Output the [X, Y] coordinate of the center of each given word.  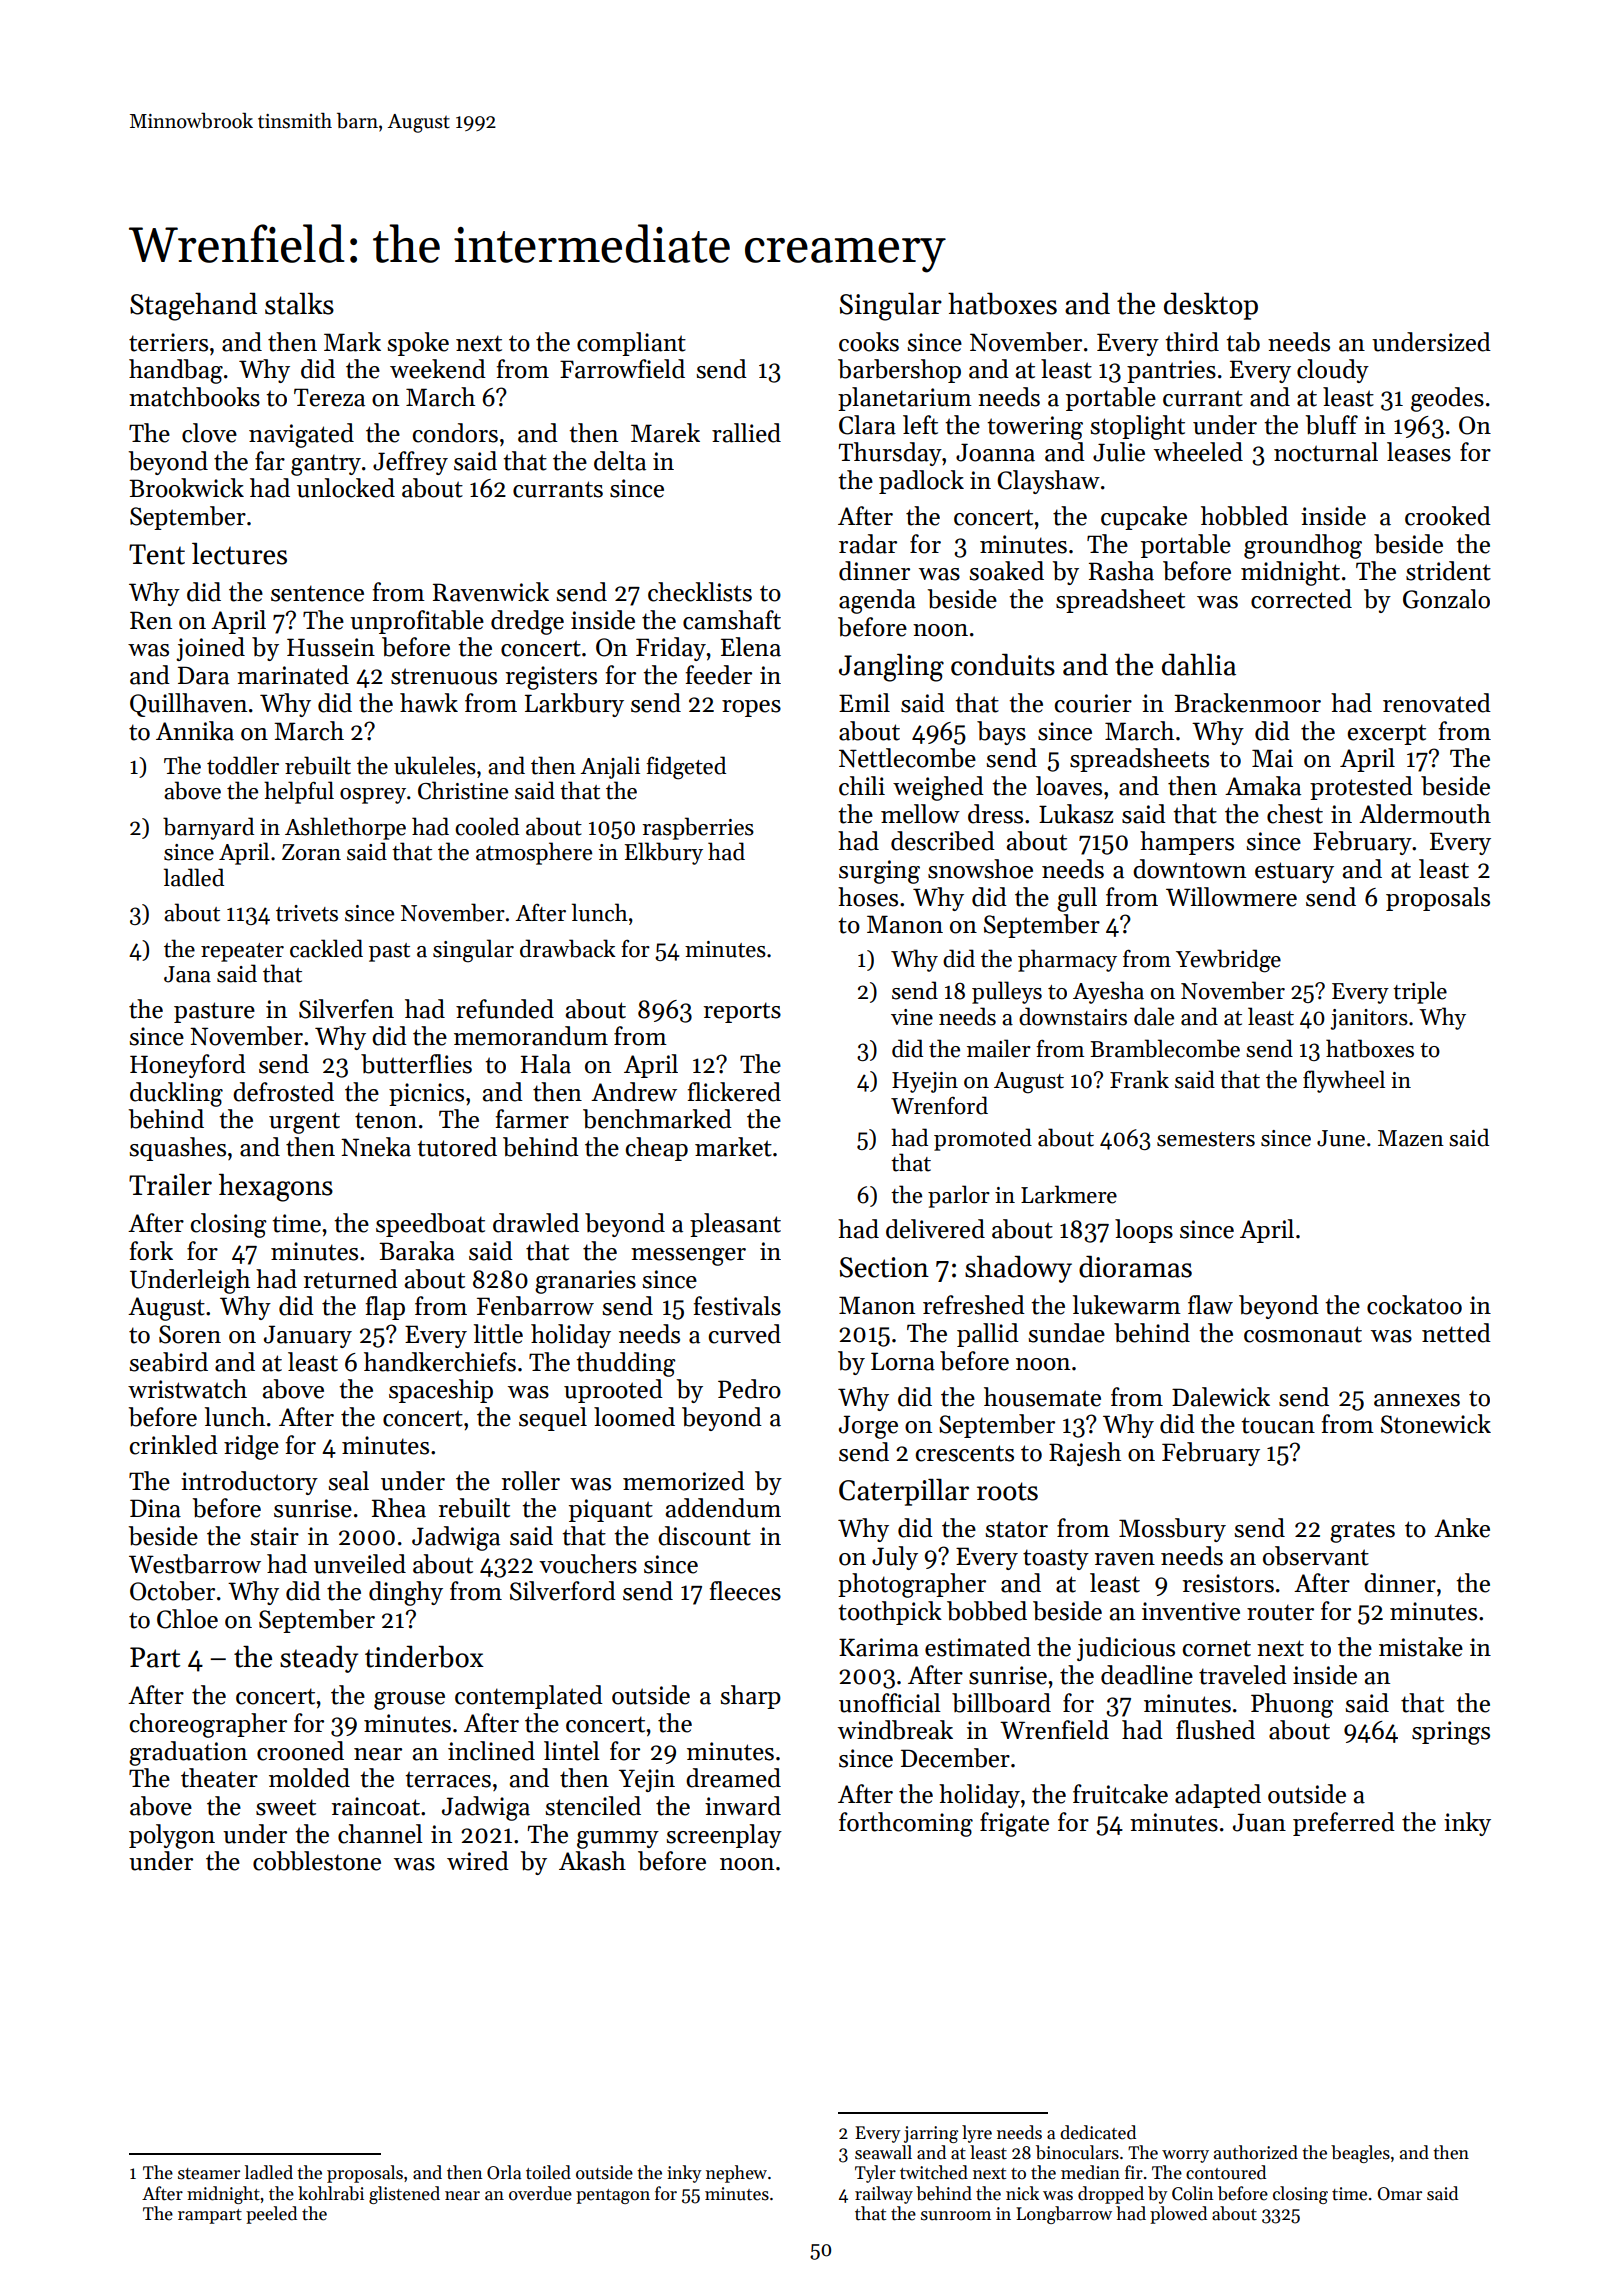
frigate [1014, 1824]
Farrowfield [622, 369]
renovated [1437, 703]
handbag [176, 371]
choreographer [208, 1725]
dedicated [1098, 2132]
